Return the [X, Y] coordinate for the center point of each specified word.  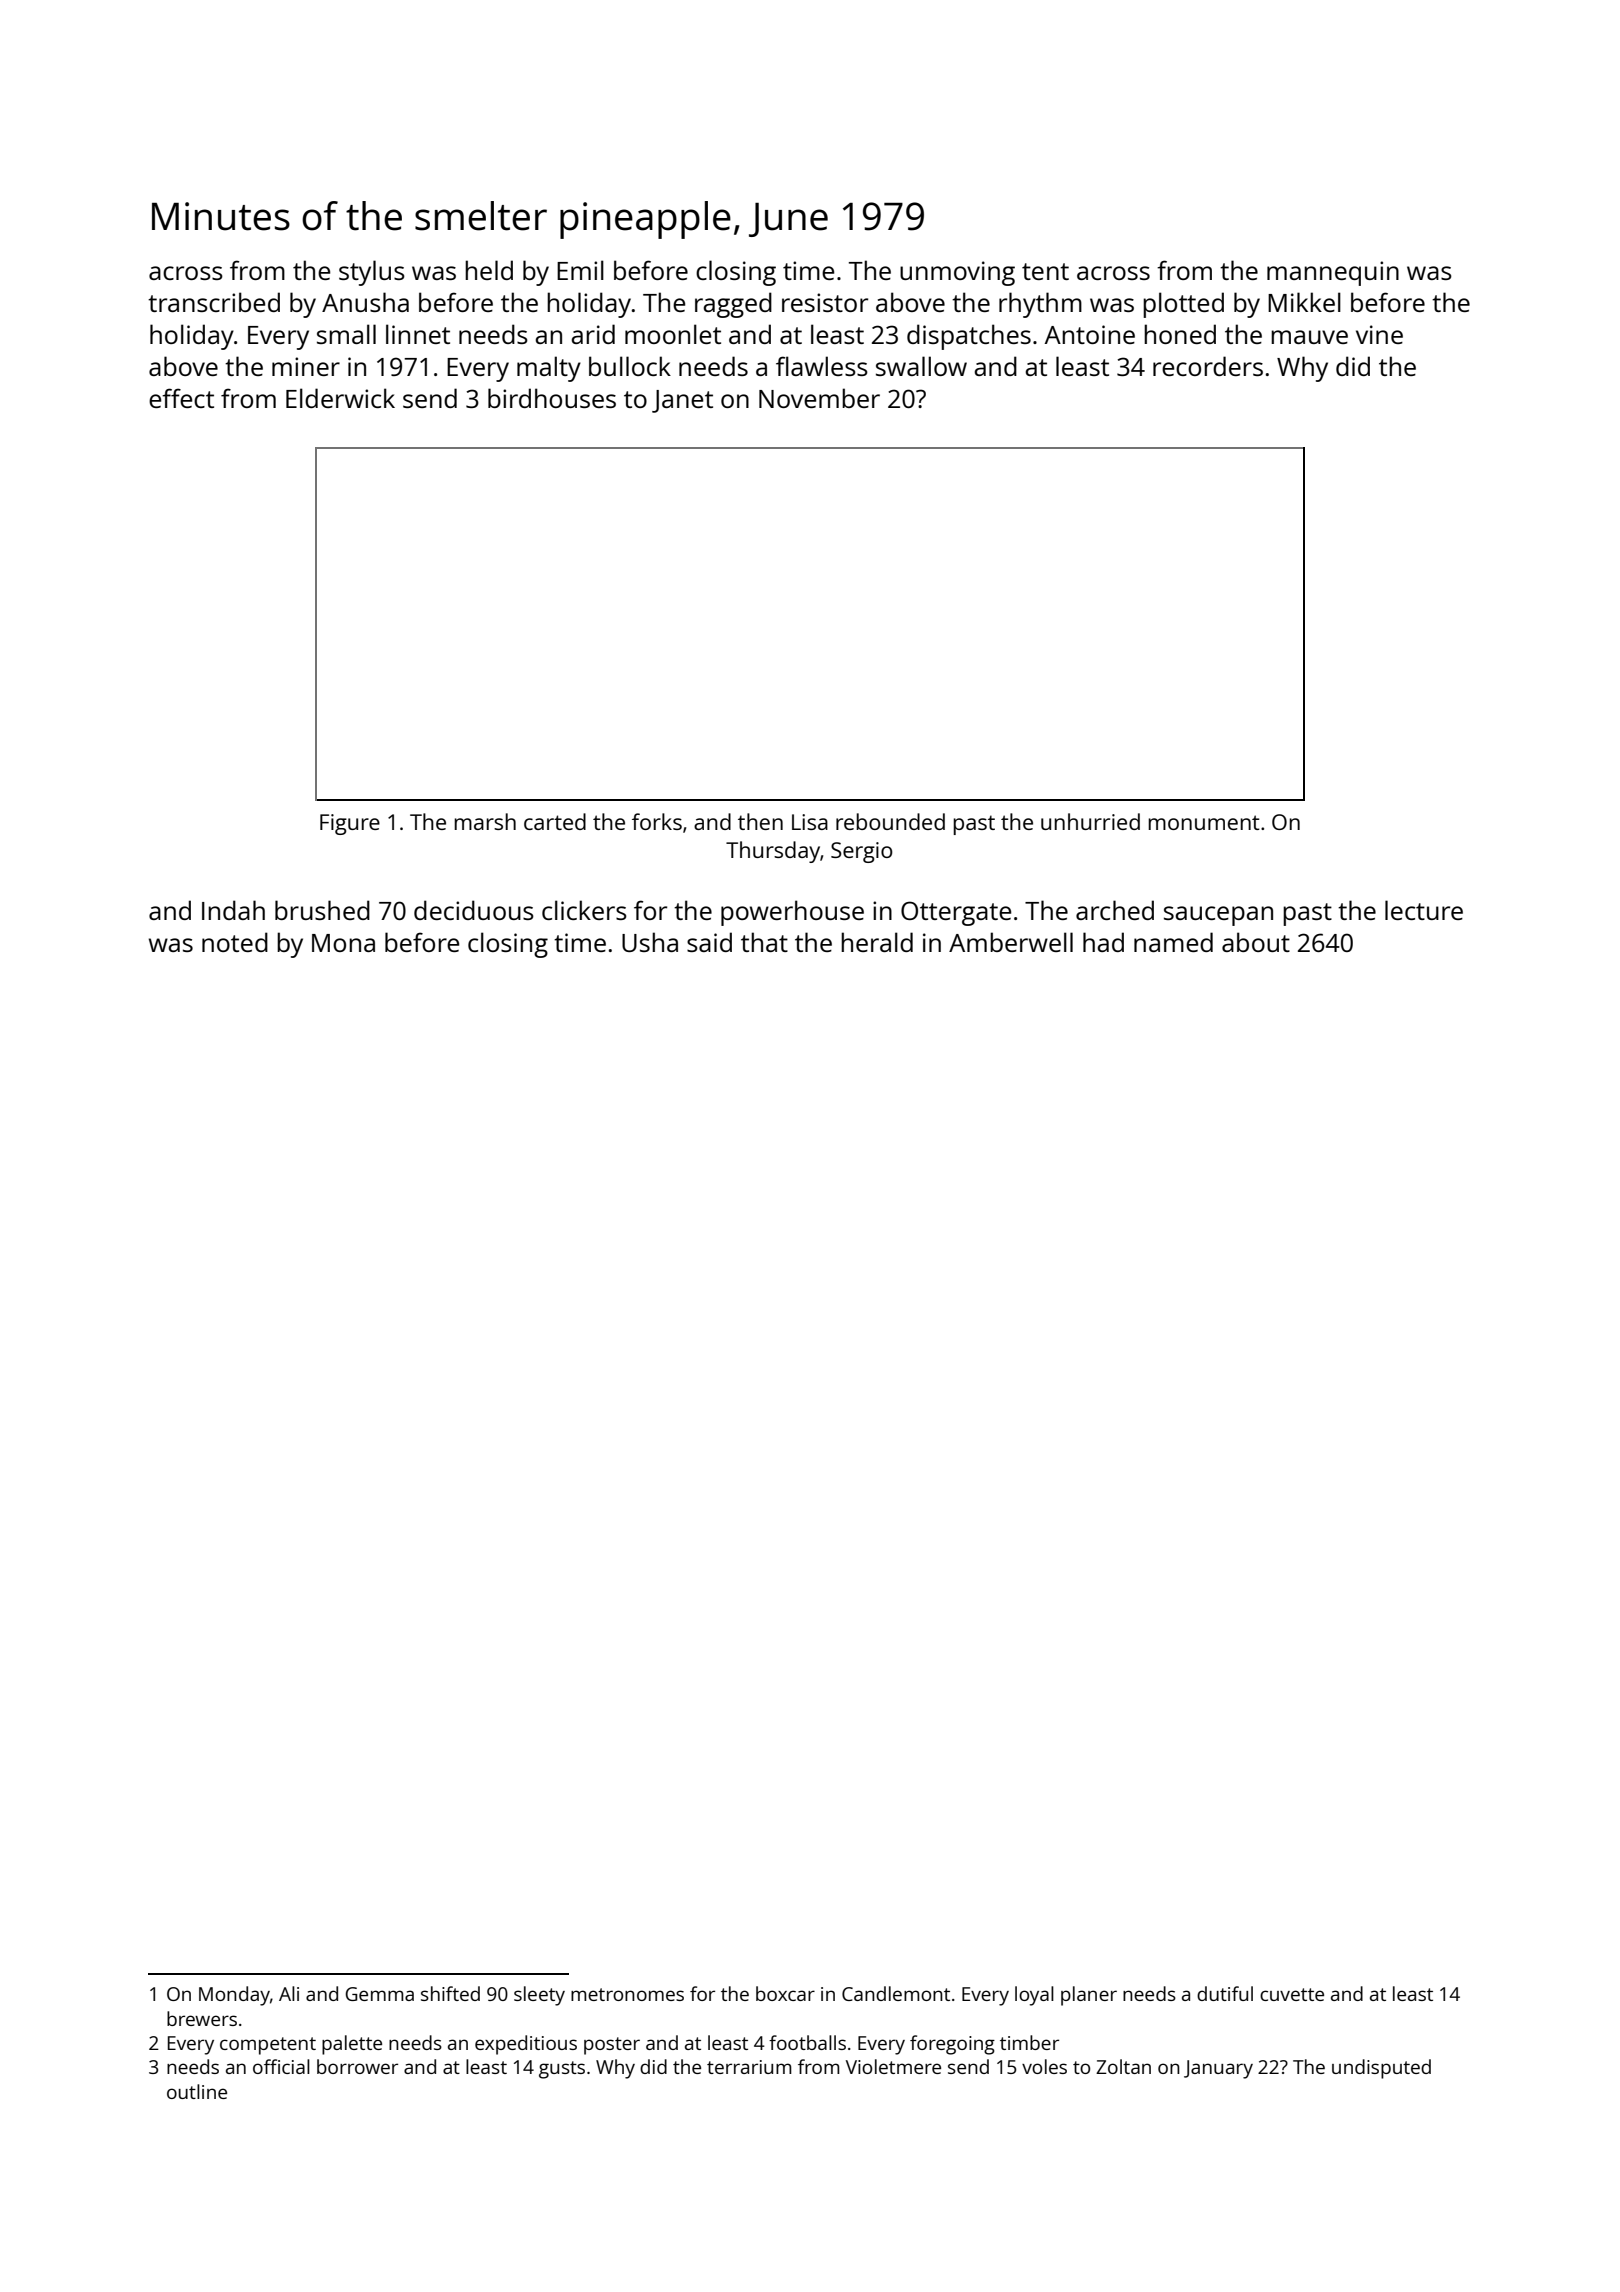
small [346, 334]
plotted [1183, 305]
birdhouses [552, 398]
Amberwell [1011, 942]
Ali [289, 1993]
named [1173, 942]
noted [235, 942]
